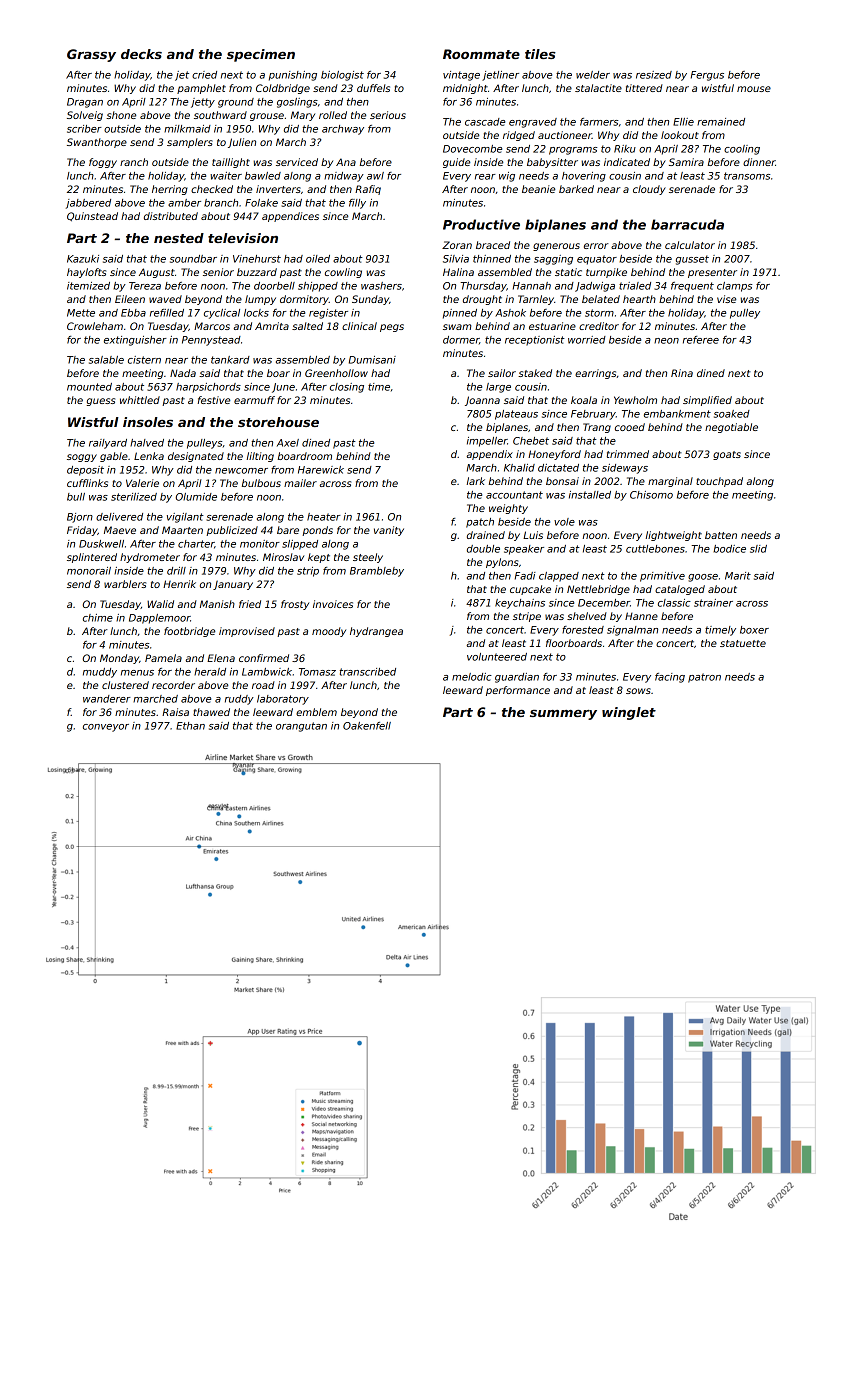 This screenshot has height=1400, width=849. Describe the element at coordinates (734, 287) in the screenshot. I see `clamps` at that location.
